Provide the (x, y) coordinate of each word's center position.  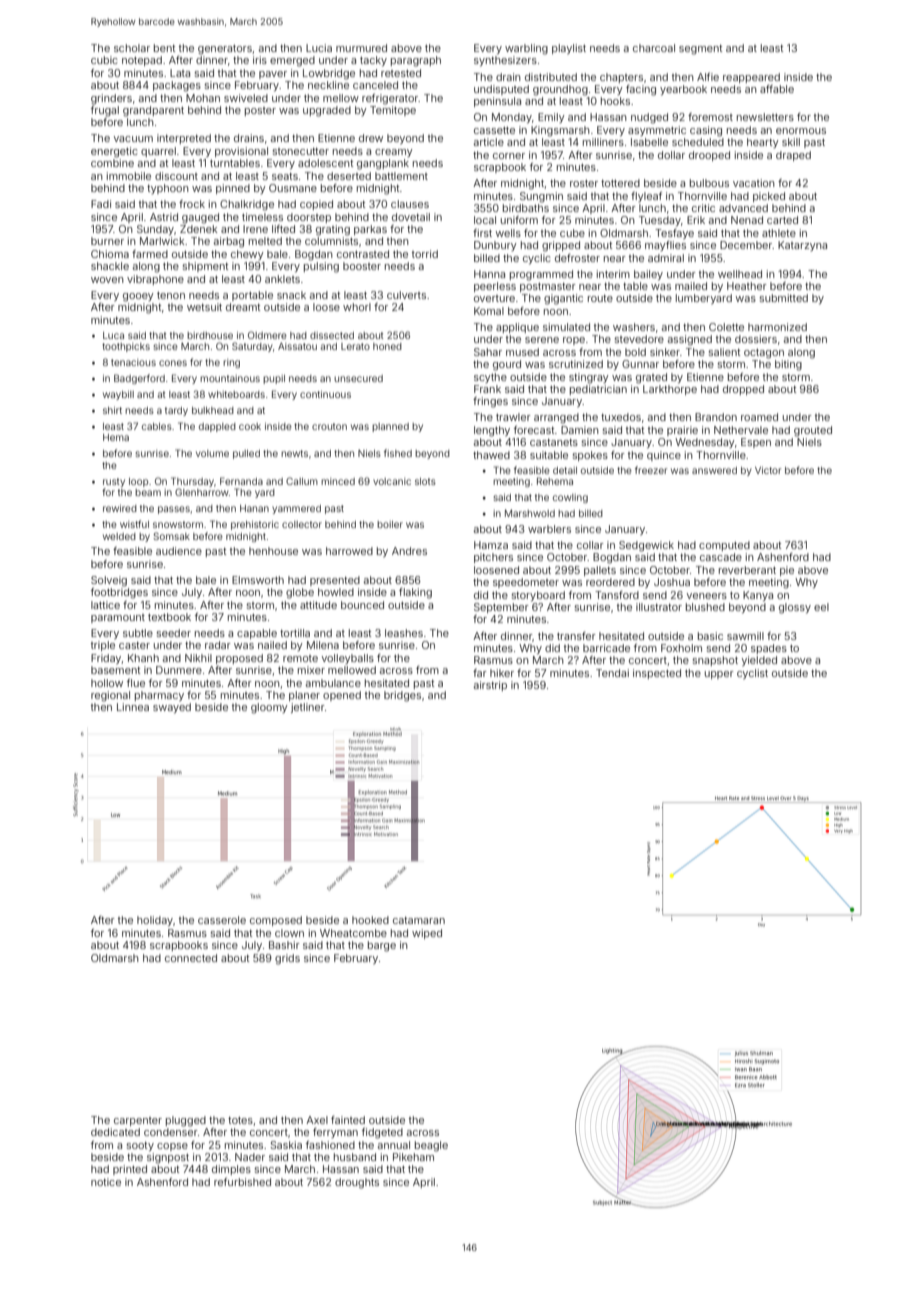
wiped (427, 934)
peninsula (497, 102)
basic (710, 636)
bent (164, 48)
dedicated (115, 1132)
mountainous (230, 378)
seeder (174, 633)
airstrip (490, 686)
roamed (759, 417)
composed (276, 921)
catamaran (419, 920)
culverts (406, 295)
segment (700, 50)
